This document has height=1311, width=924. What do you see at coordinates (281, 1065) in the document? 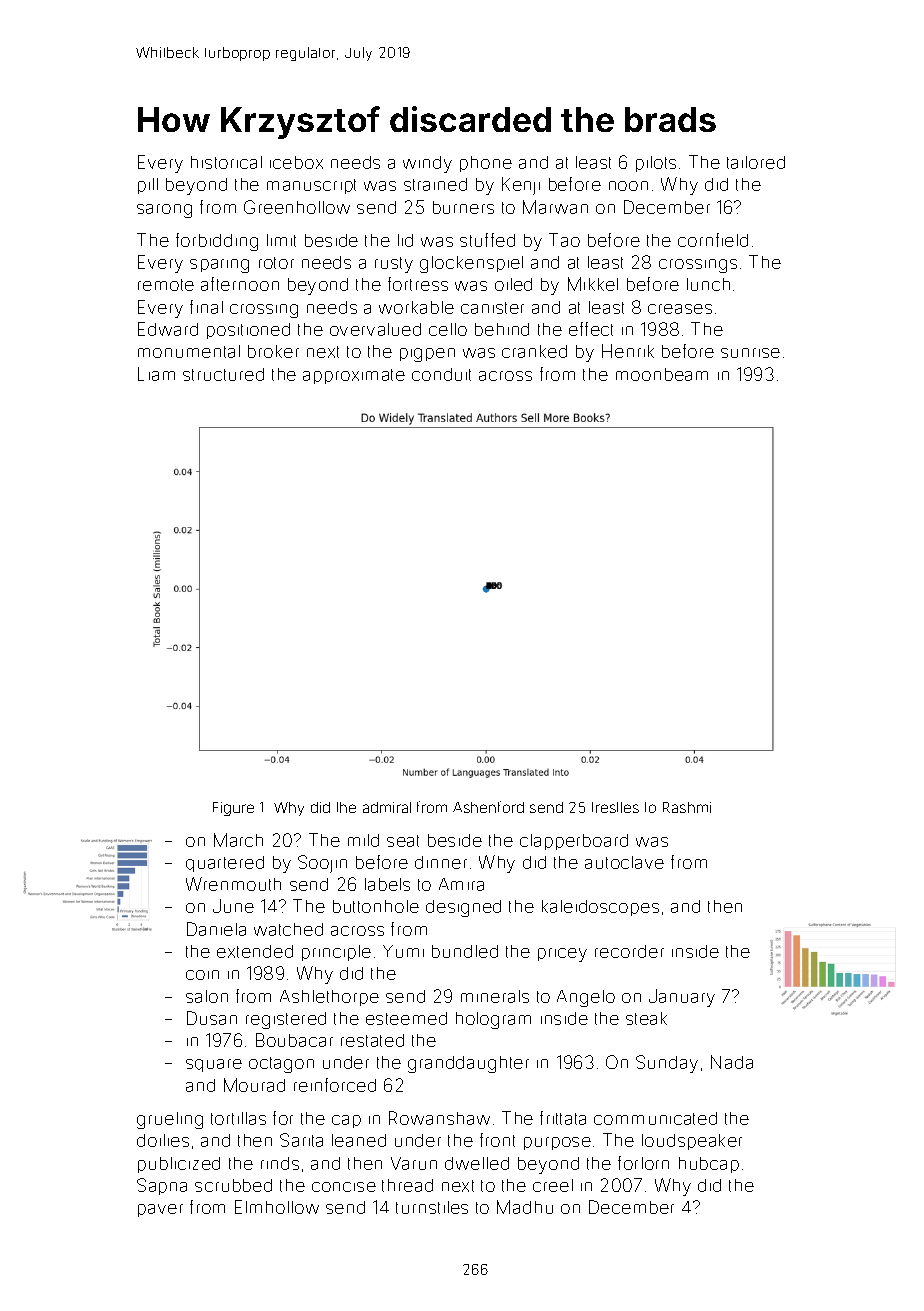
I see `octagon` at bounding box center [281, 1065].
